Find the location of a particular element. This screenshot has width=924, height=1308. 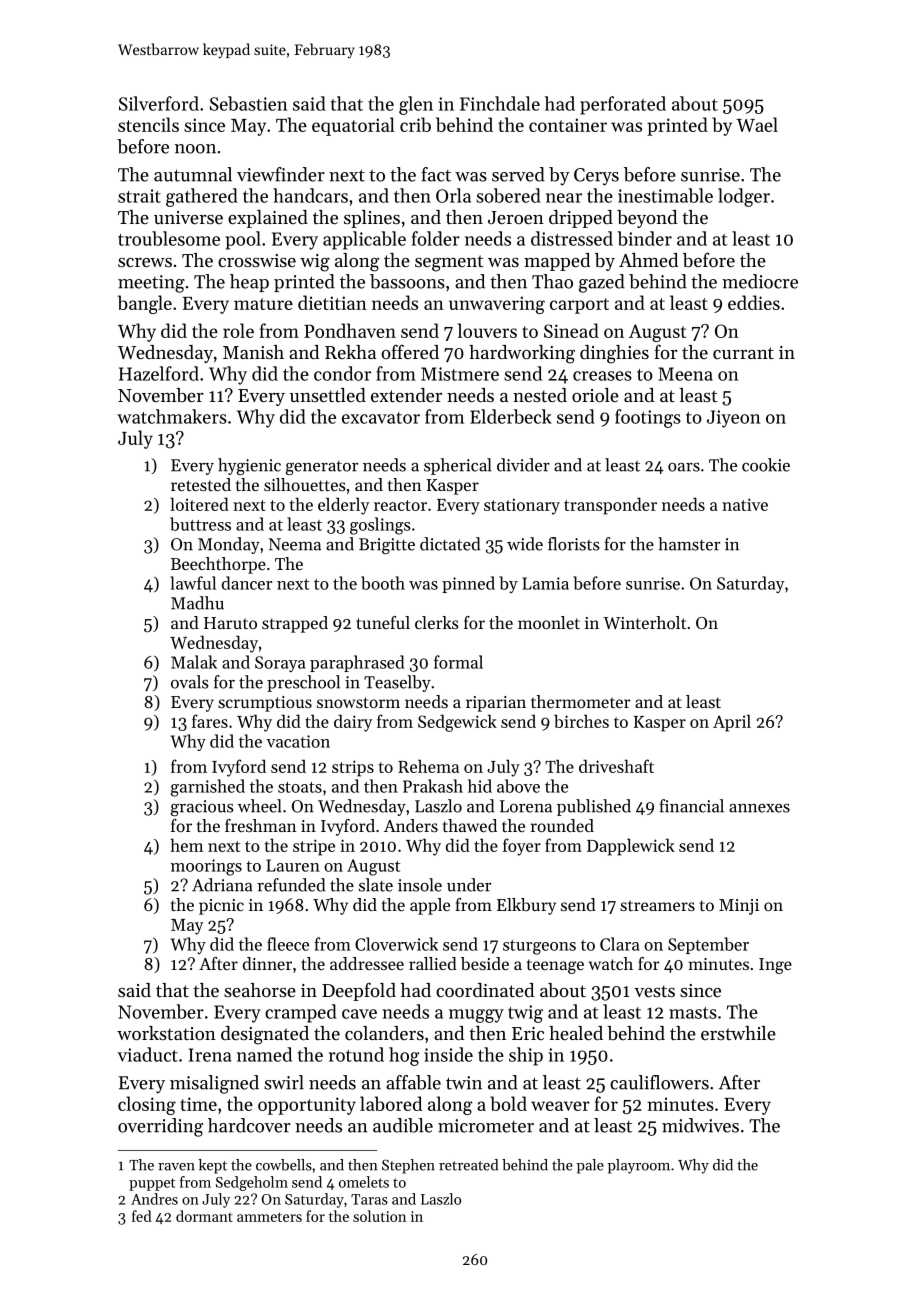

closing is located at coordinates (147, 1105).
